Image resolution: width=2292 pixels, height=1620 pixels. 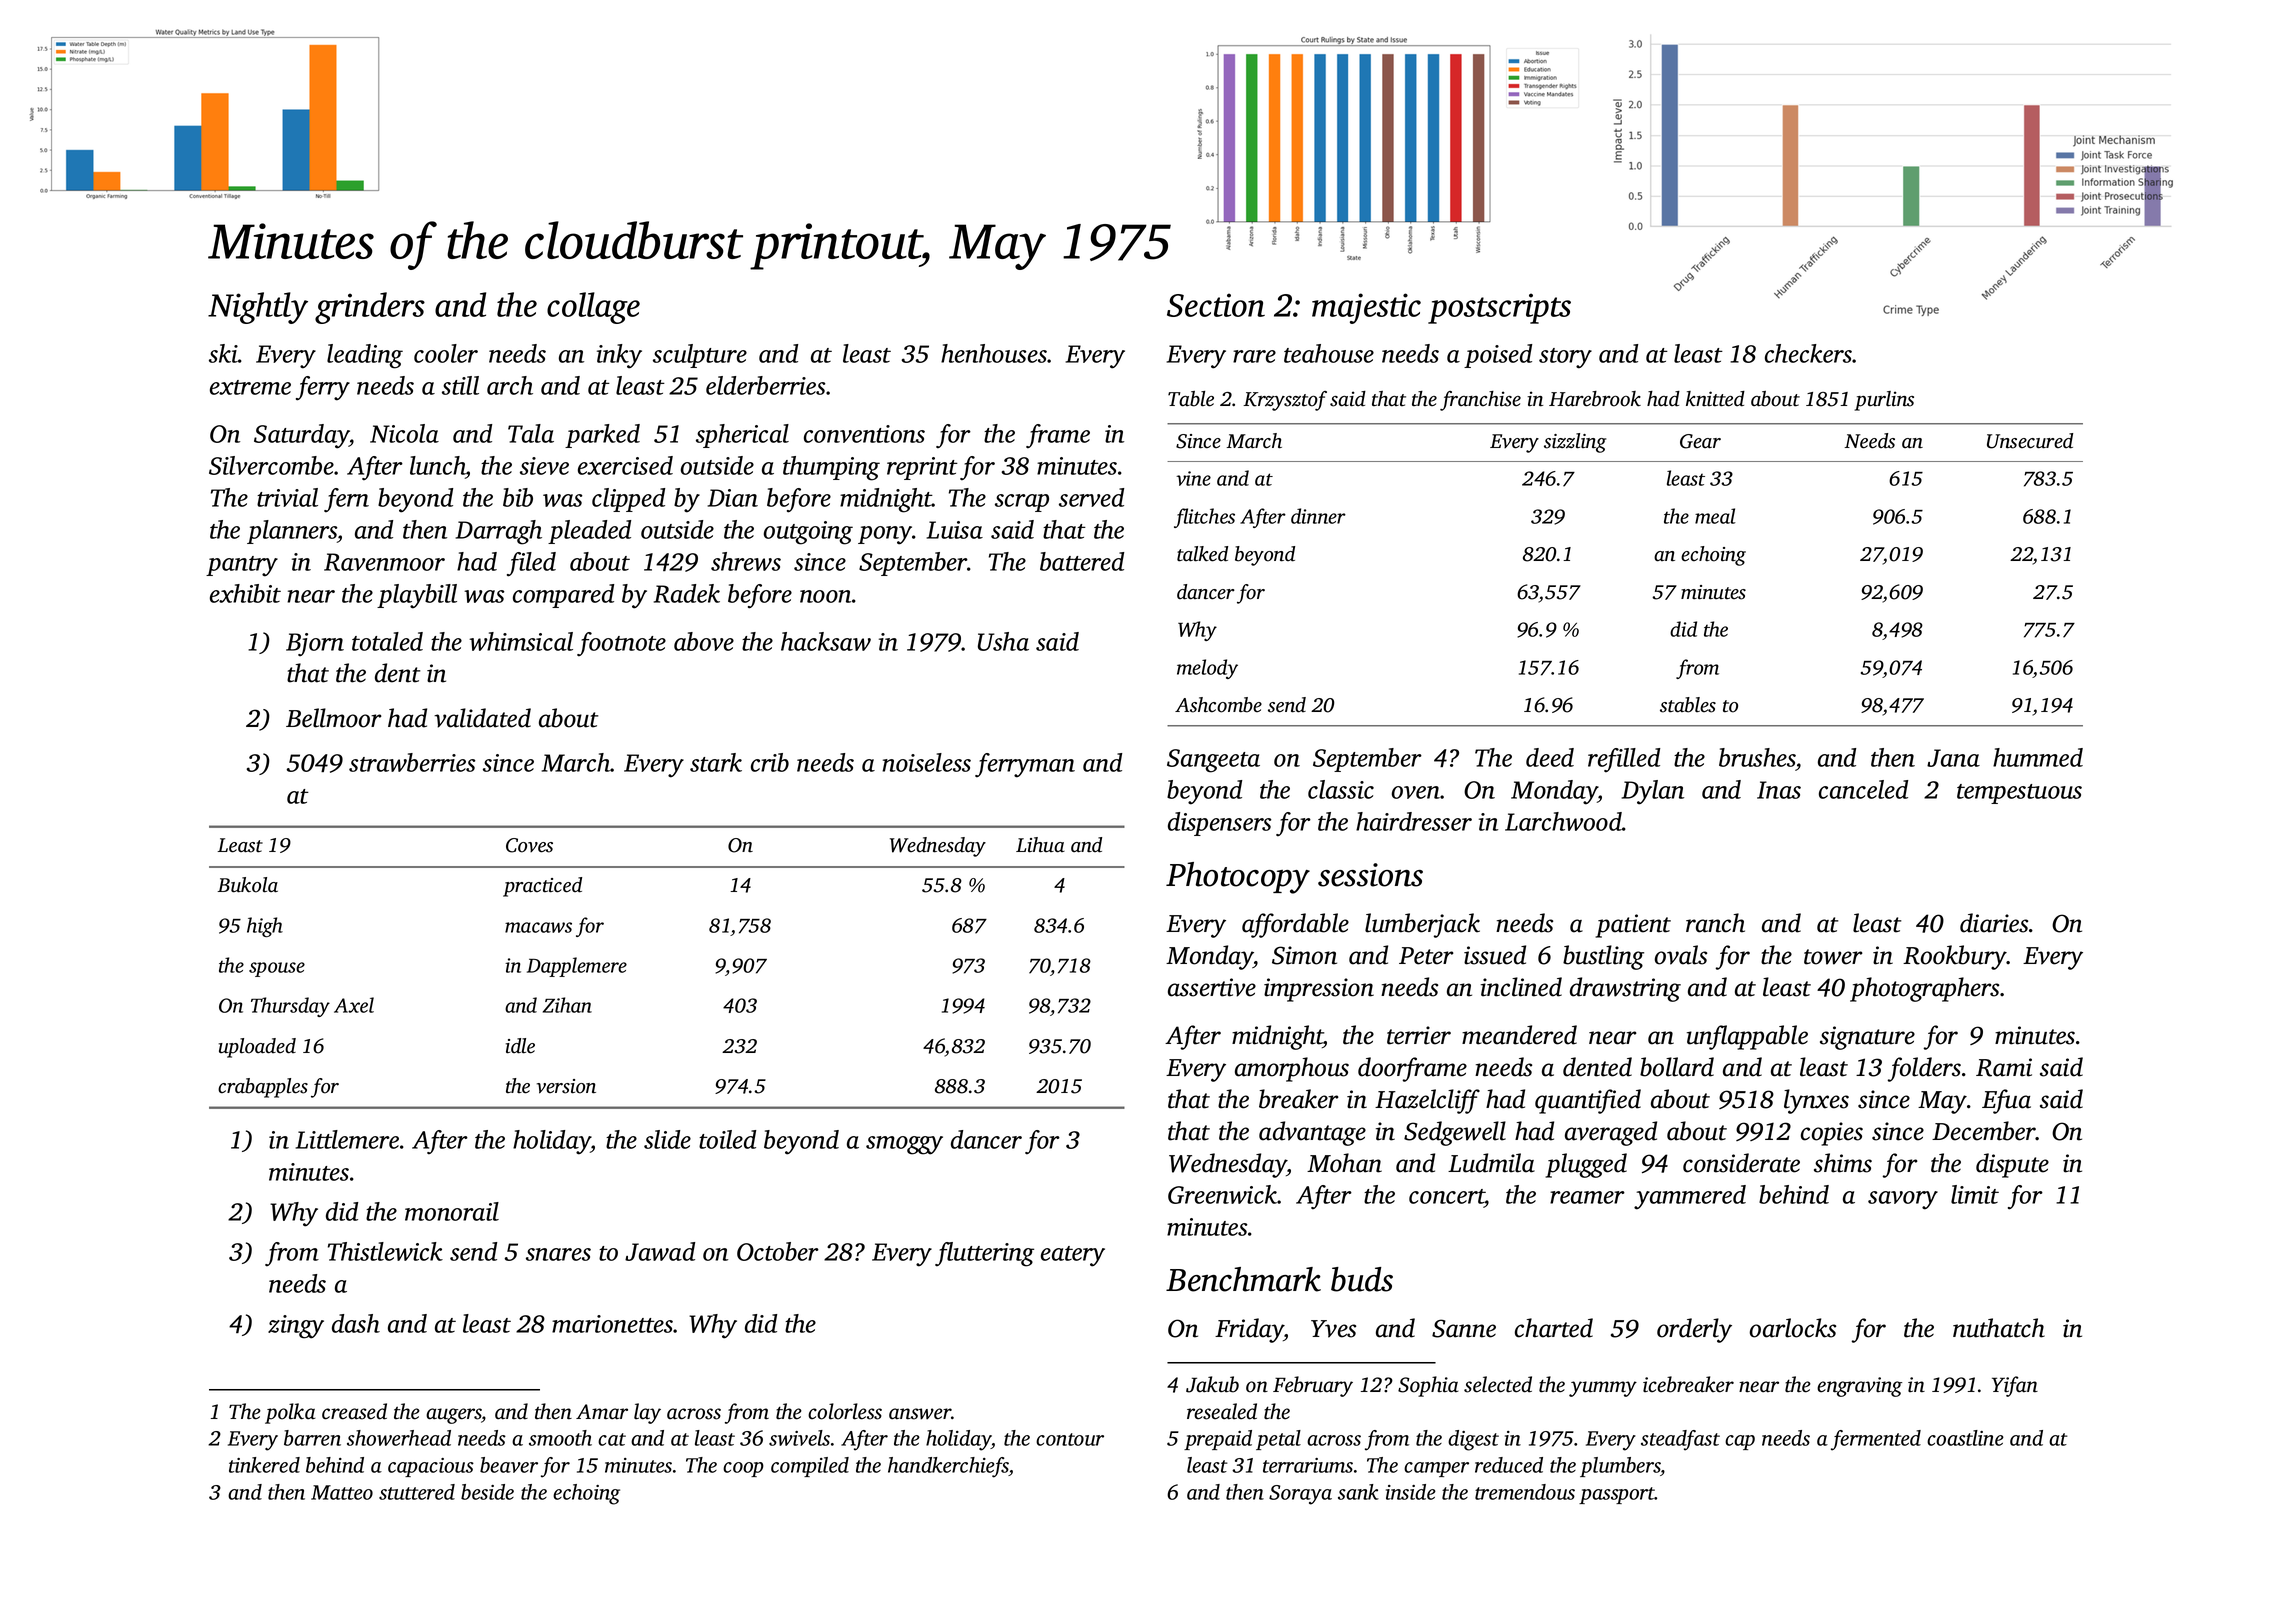 What do you see at coordinates (544, 466) in the image?
I see `sieve` at bounding box center [544, 466].
